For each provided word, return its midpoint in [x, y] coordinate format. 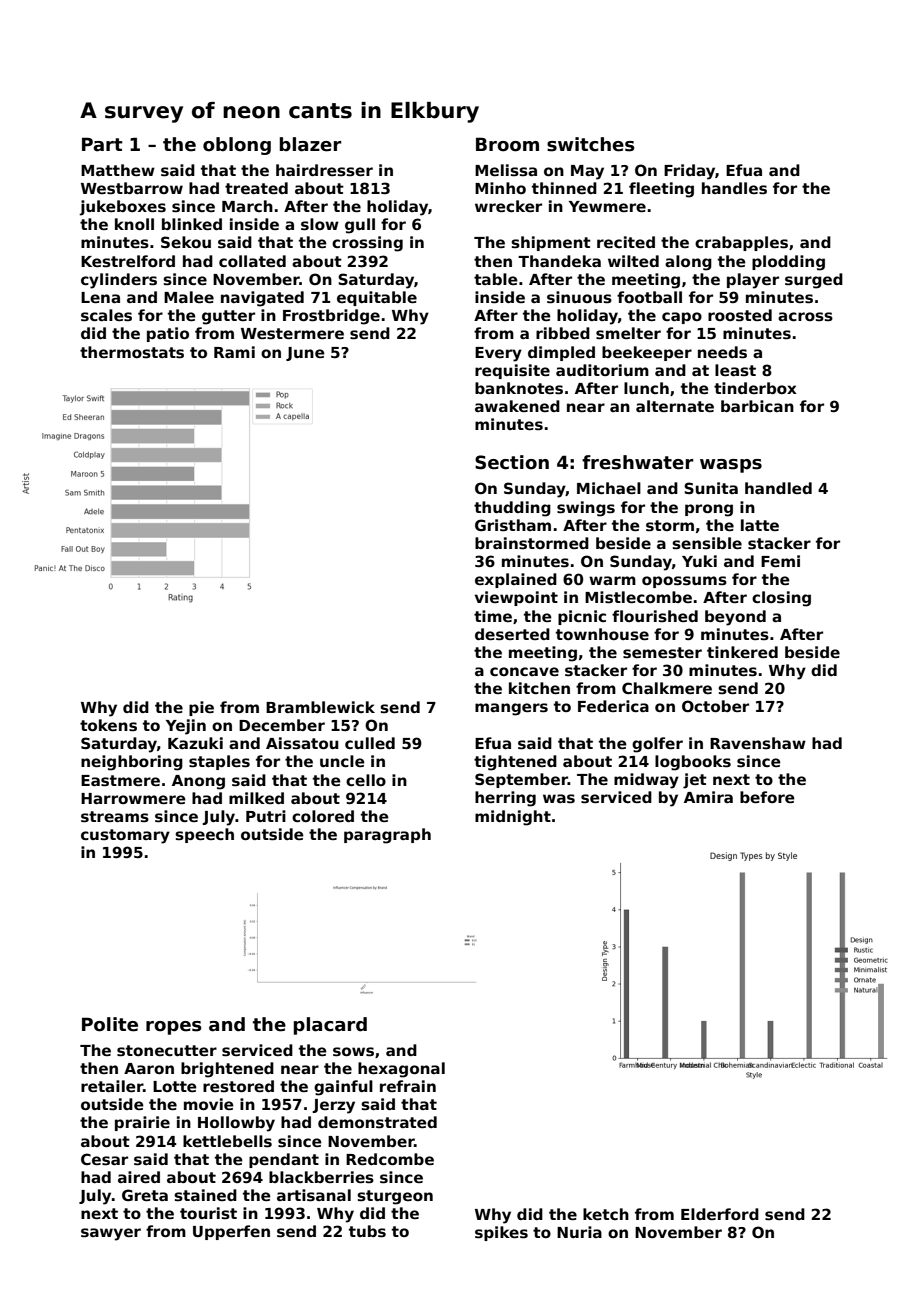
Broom [507, 144]
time [493, 616]
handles [734, 188]
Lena [100, 297]
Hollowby [236, 1124]
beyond [735, 618]
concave [524, 671]
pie [201, 708]
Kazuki [195, 743]
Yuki [699, 561]
